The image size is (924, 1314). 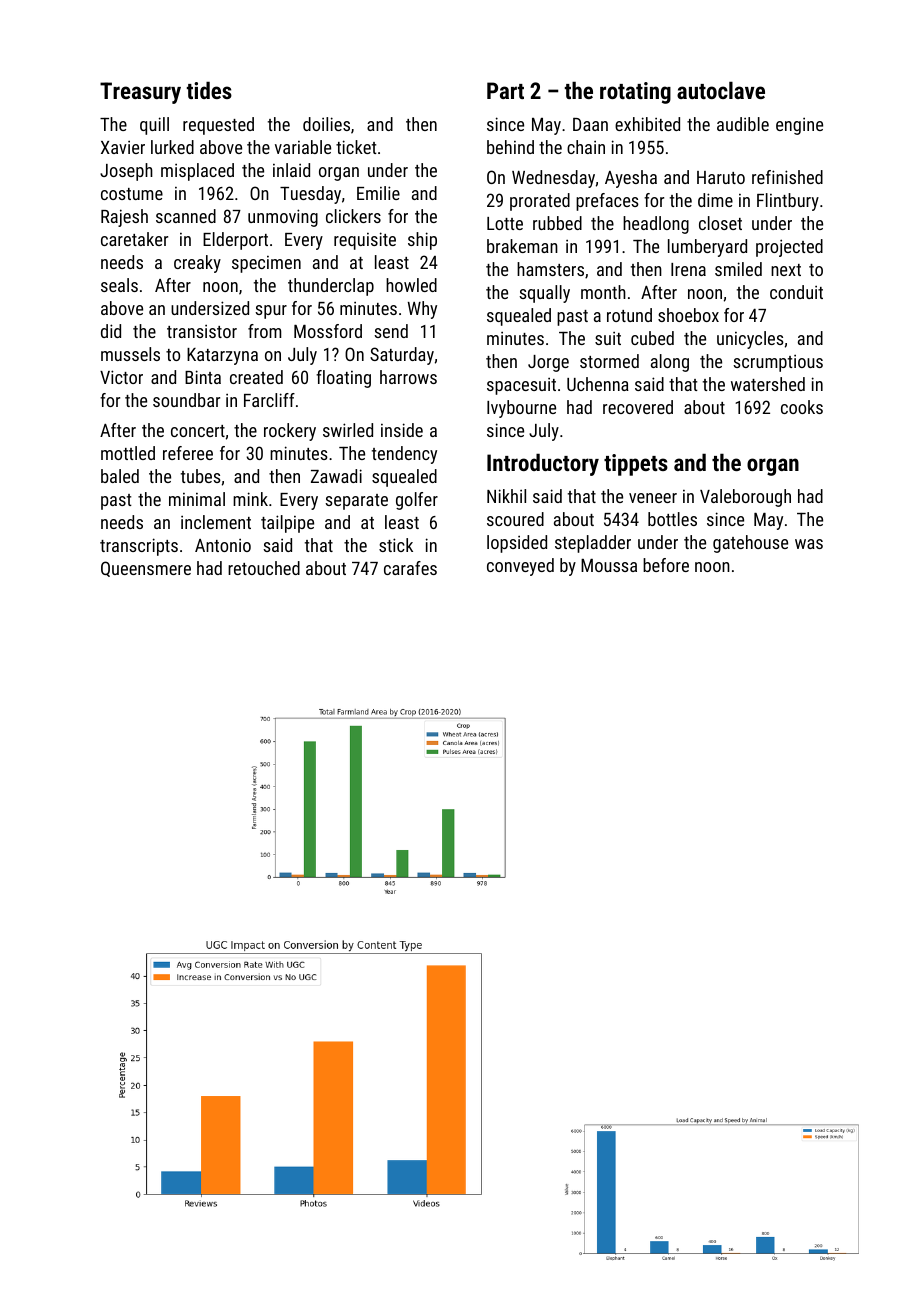 I want to click on seals, so click(x=119, y=285).
